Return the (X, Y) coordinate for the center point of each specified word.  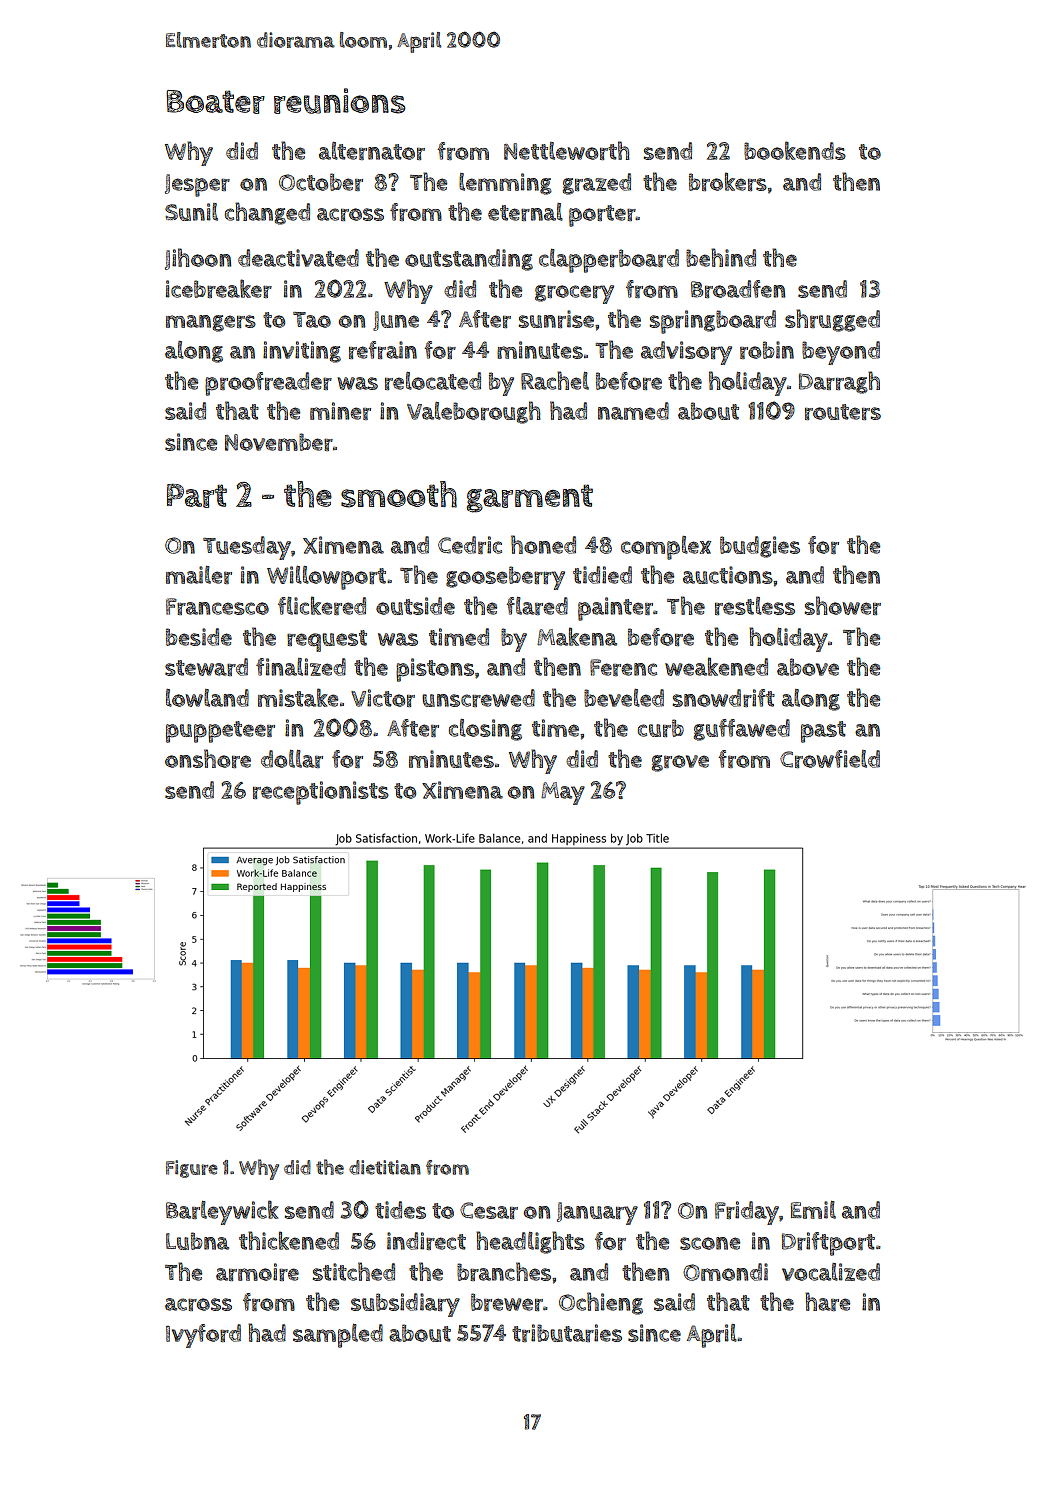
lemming (505, 184)
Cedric (470, 545)
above (808, 667)
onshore (208, 758)
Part (197, 495)
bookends (795, 150)
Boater (215, 102)
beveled (624, 698)
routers (843, 412)
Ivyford (203, 1336)
